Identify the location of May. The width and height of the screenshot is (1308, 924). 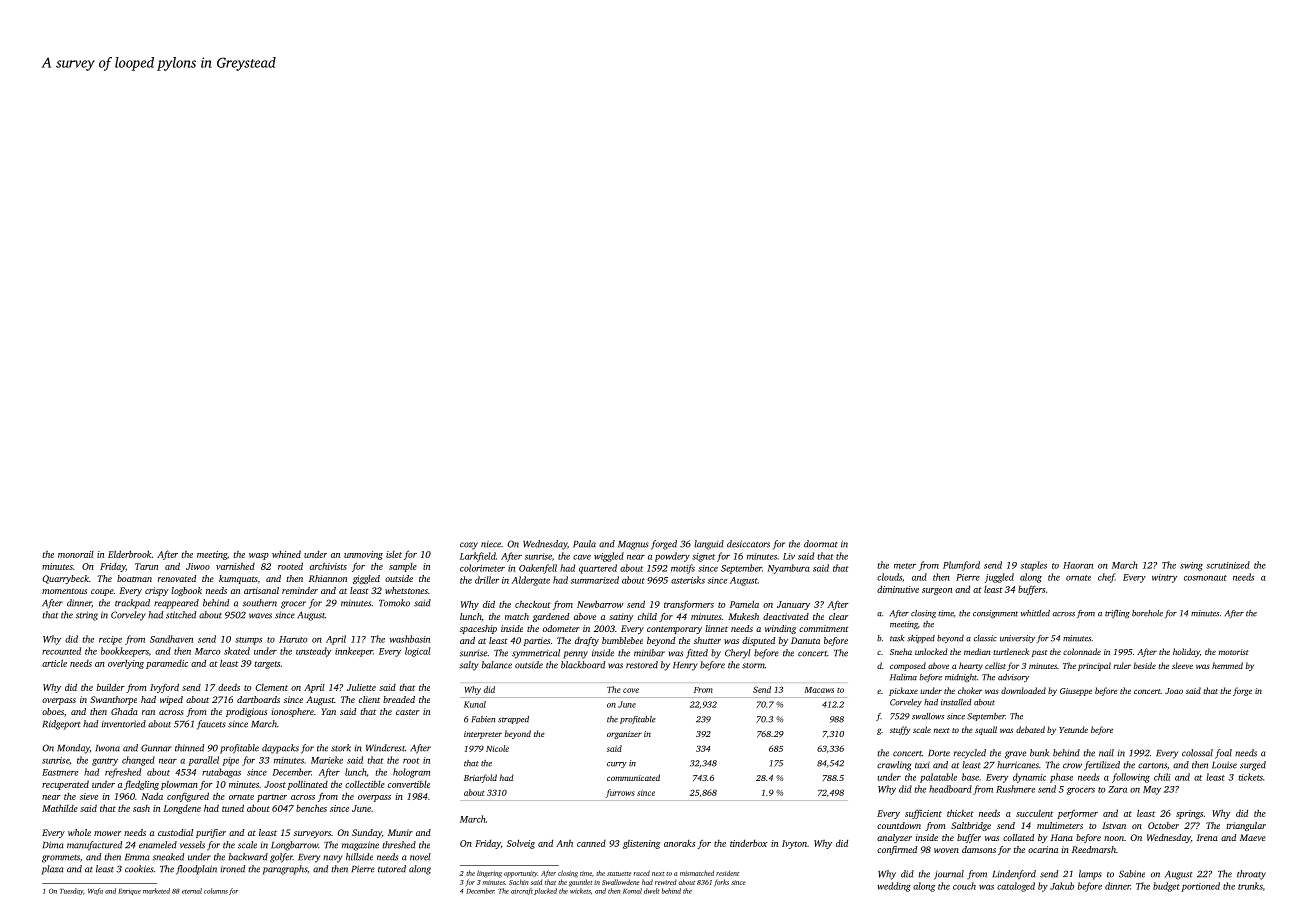
(1152, 790).
